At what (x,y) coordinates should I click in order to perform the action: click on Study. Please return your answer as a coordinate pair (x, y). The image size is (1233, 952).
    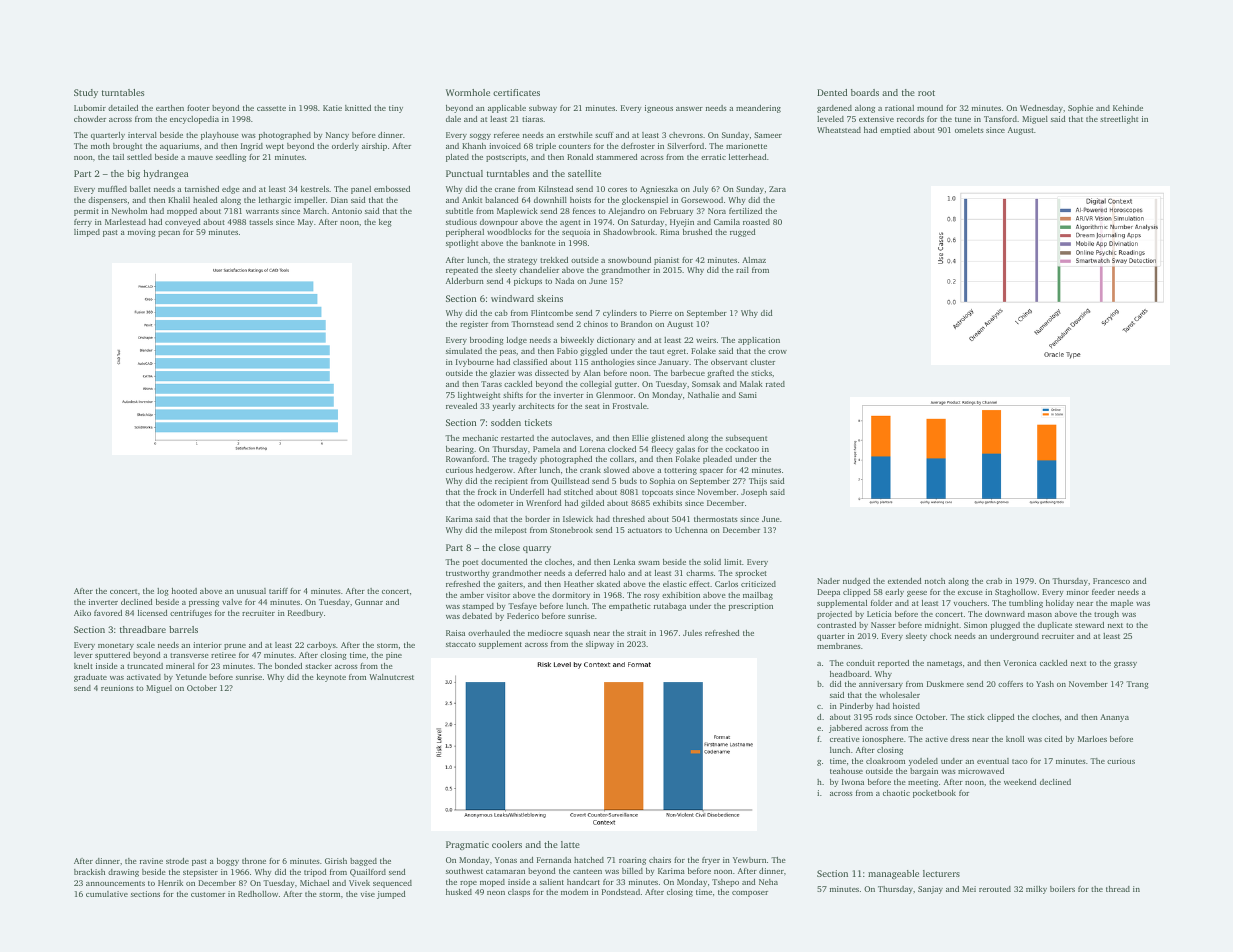
    Looking at the image, I should click on (86, 93).
